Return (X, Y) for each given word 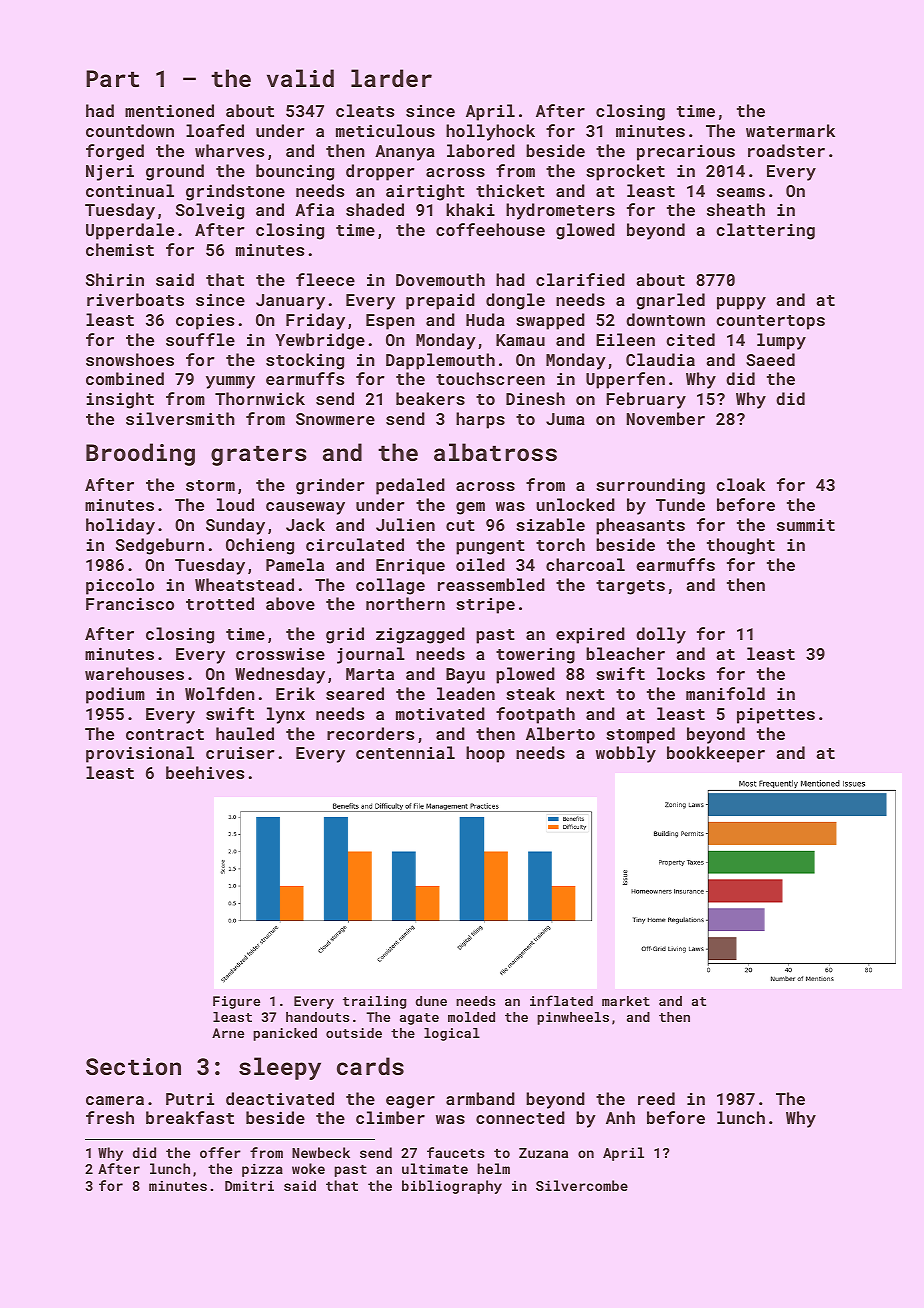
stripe (485, 606)
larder (391, 78)
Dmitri (249, 1186)
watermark (790, 130)
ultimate (435, 1168)
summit (806, 525)
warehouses (134, 673)
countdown (130, 130)
